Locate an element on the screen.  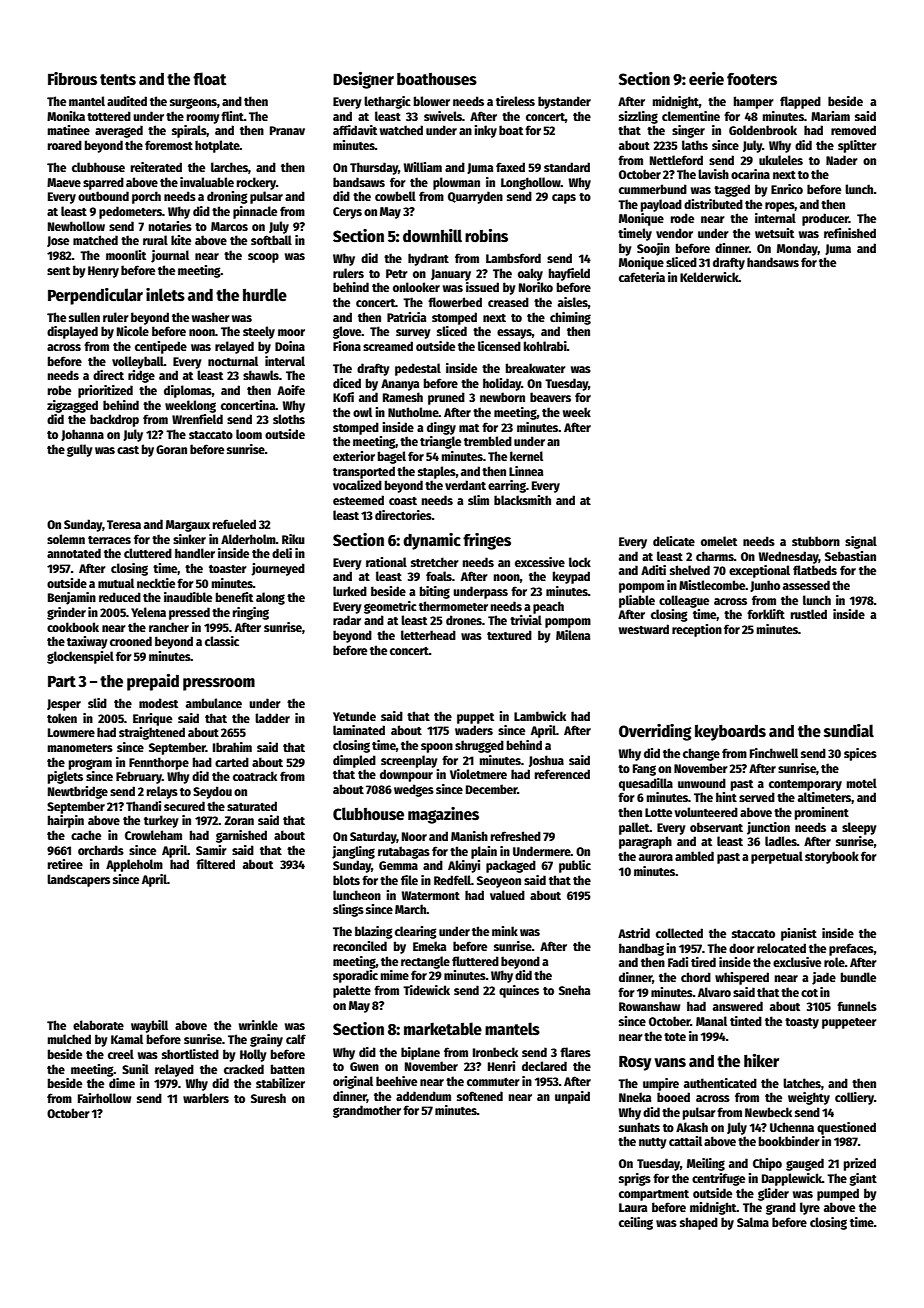
handsaws is located at coordinates (773, 262).
